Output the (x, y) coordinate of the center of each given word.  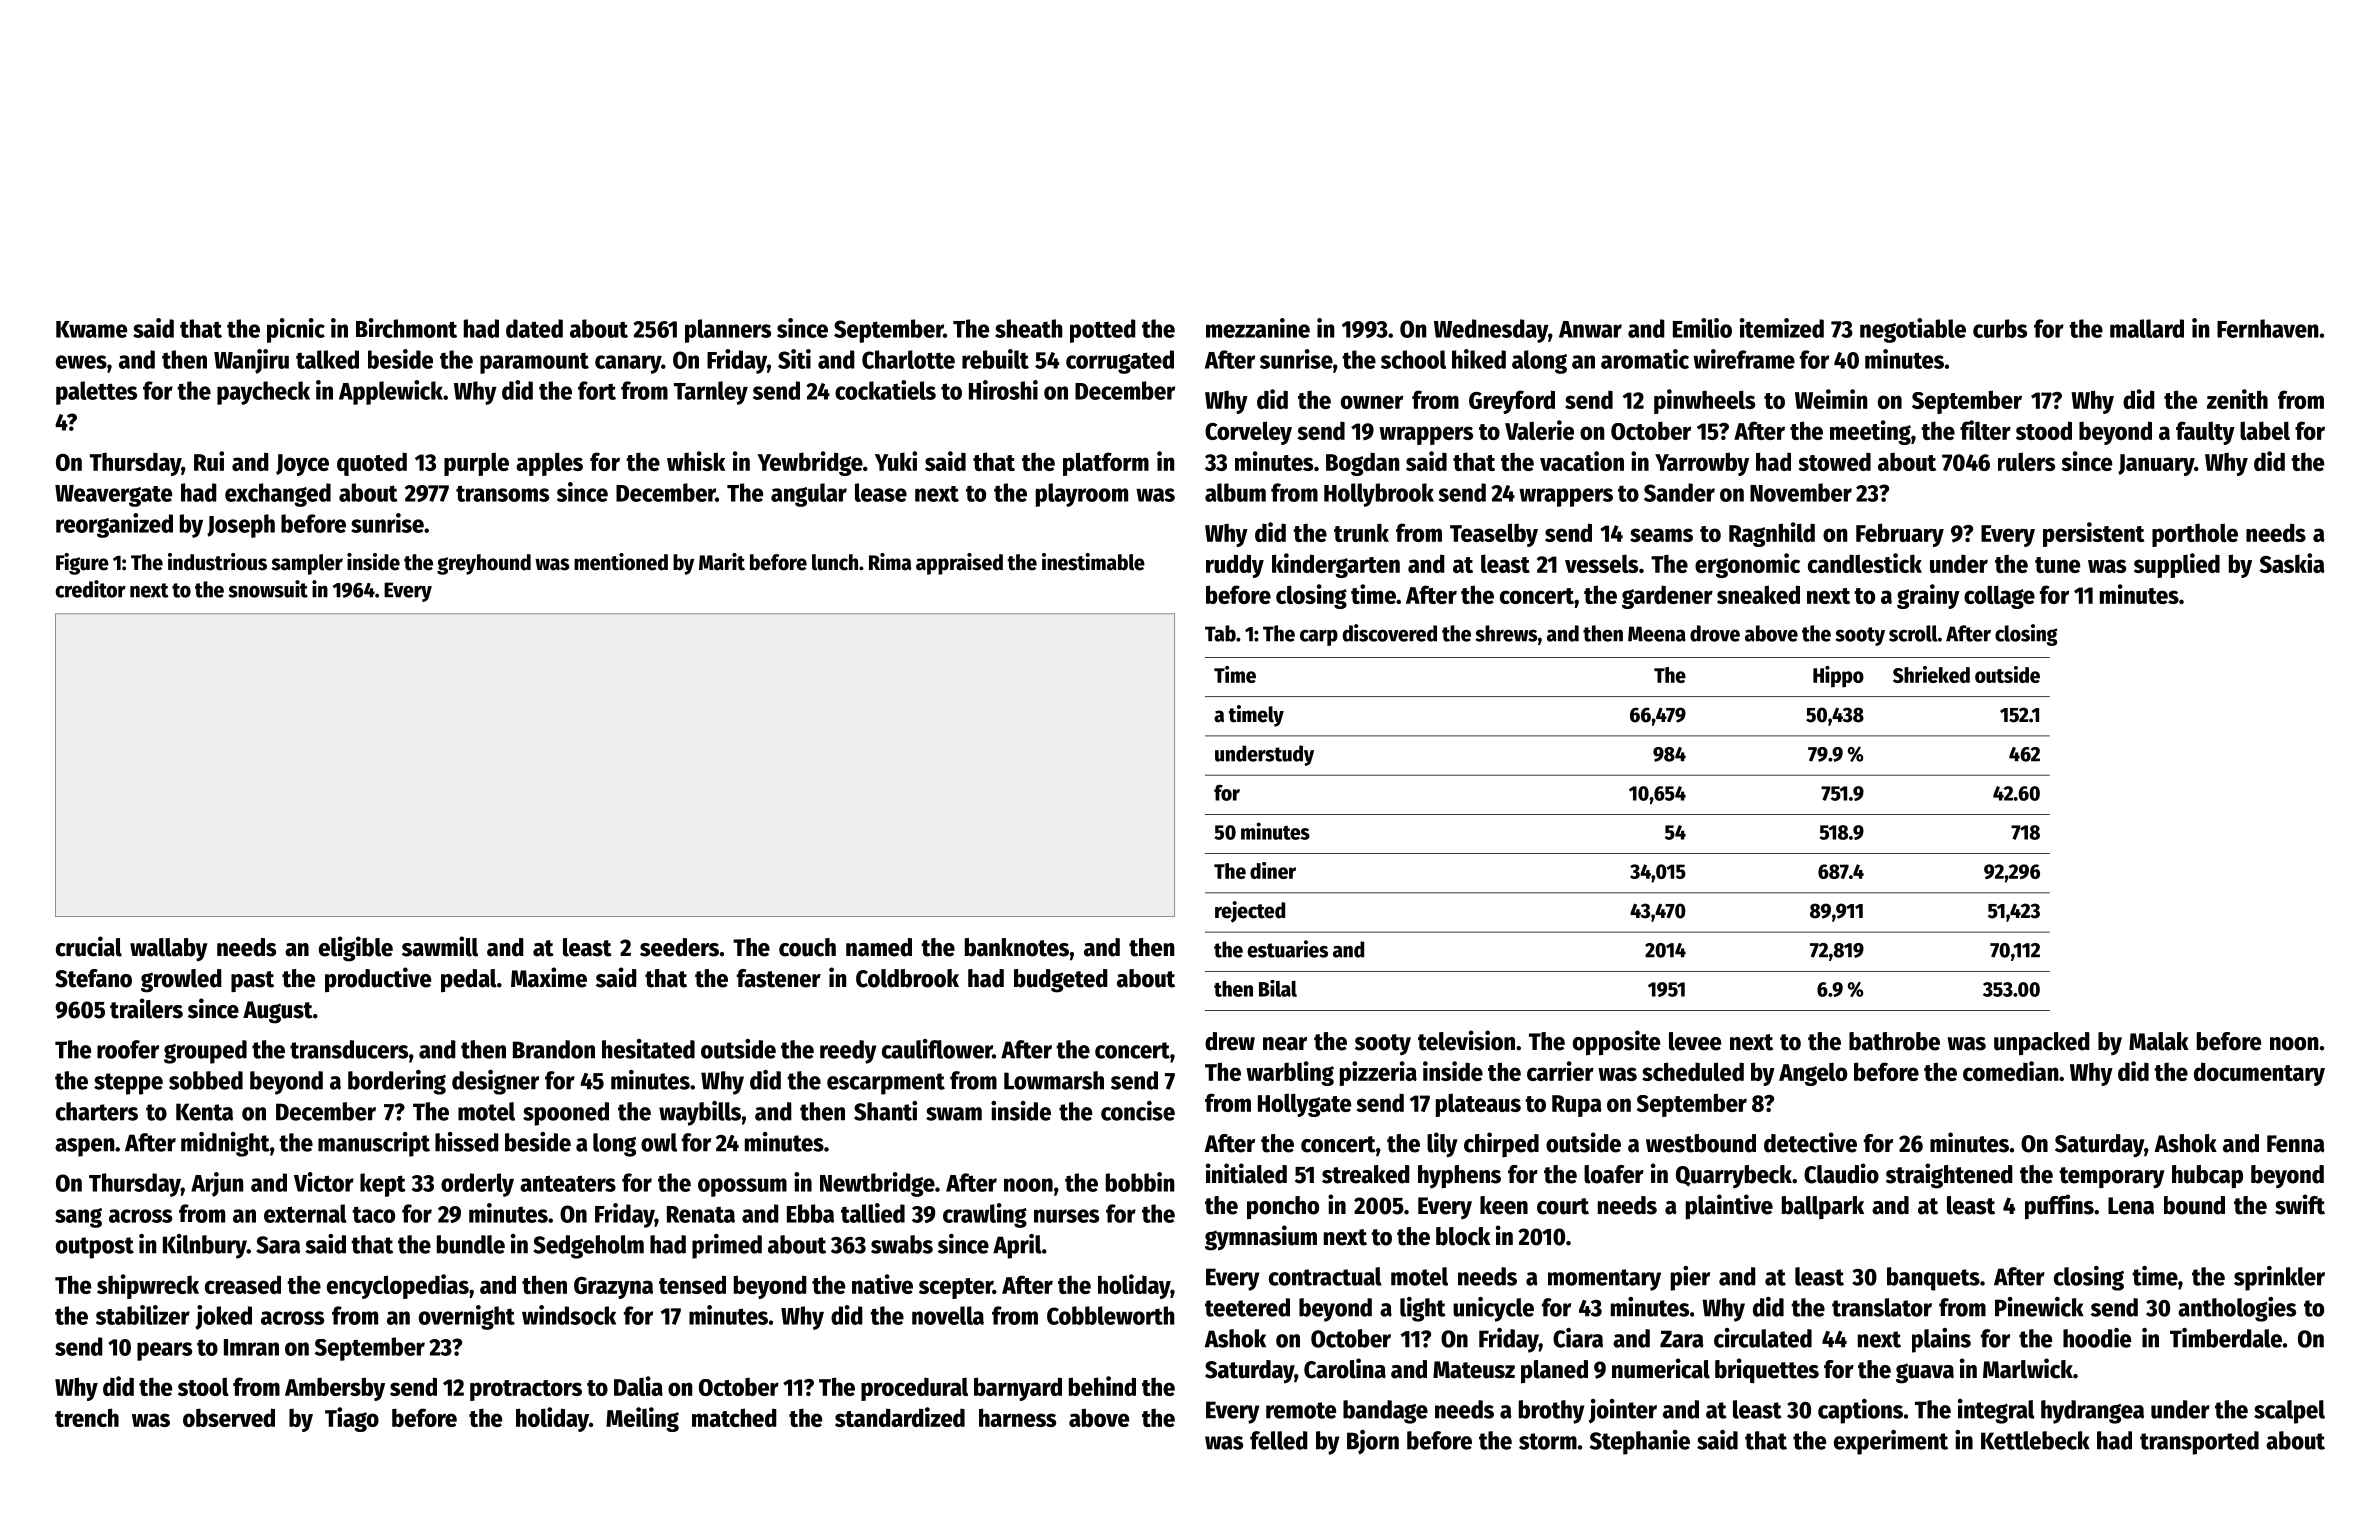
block (1463, 1236)
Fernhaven (2268, 328)
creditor (90, 589)
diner (1273, 870)
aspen (85, 1147)
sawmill (440, 946)
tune (2057, 565)
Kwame (91, 329)
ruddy (1235, 566)
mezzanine (1258, 328)
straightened (1949, 1176)
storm (1548, 1441)
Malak (2159, 1041)
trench (87, 1417)
